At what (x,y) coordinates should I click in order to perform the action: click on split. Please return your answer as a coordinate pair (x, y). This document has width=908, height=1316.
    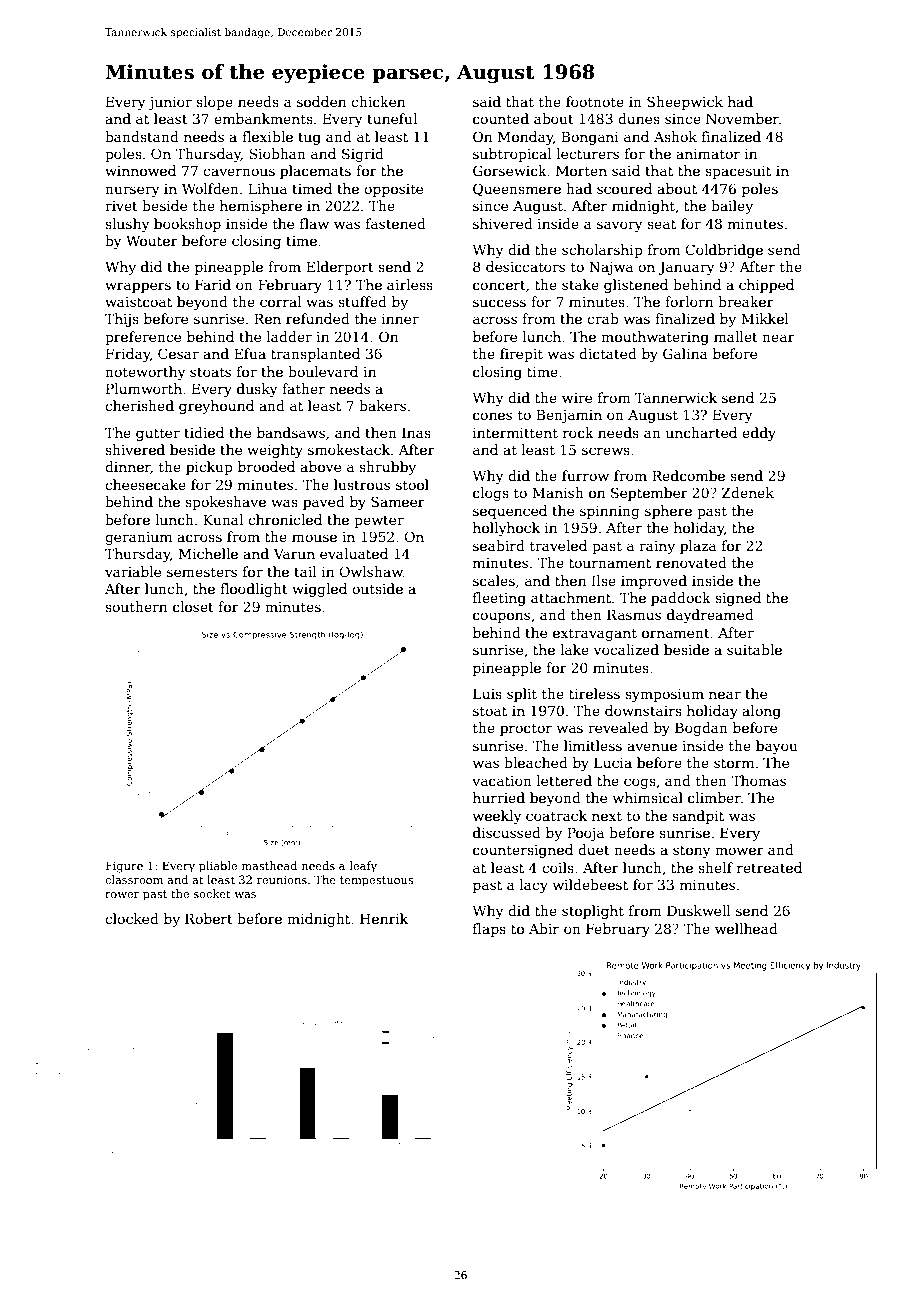
    Looking at the image, I should click on (522, 695).
